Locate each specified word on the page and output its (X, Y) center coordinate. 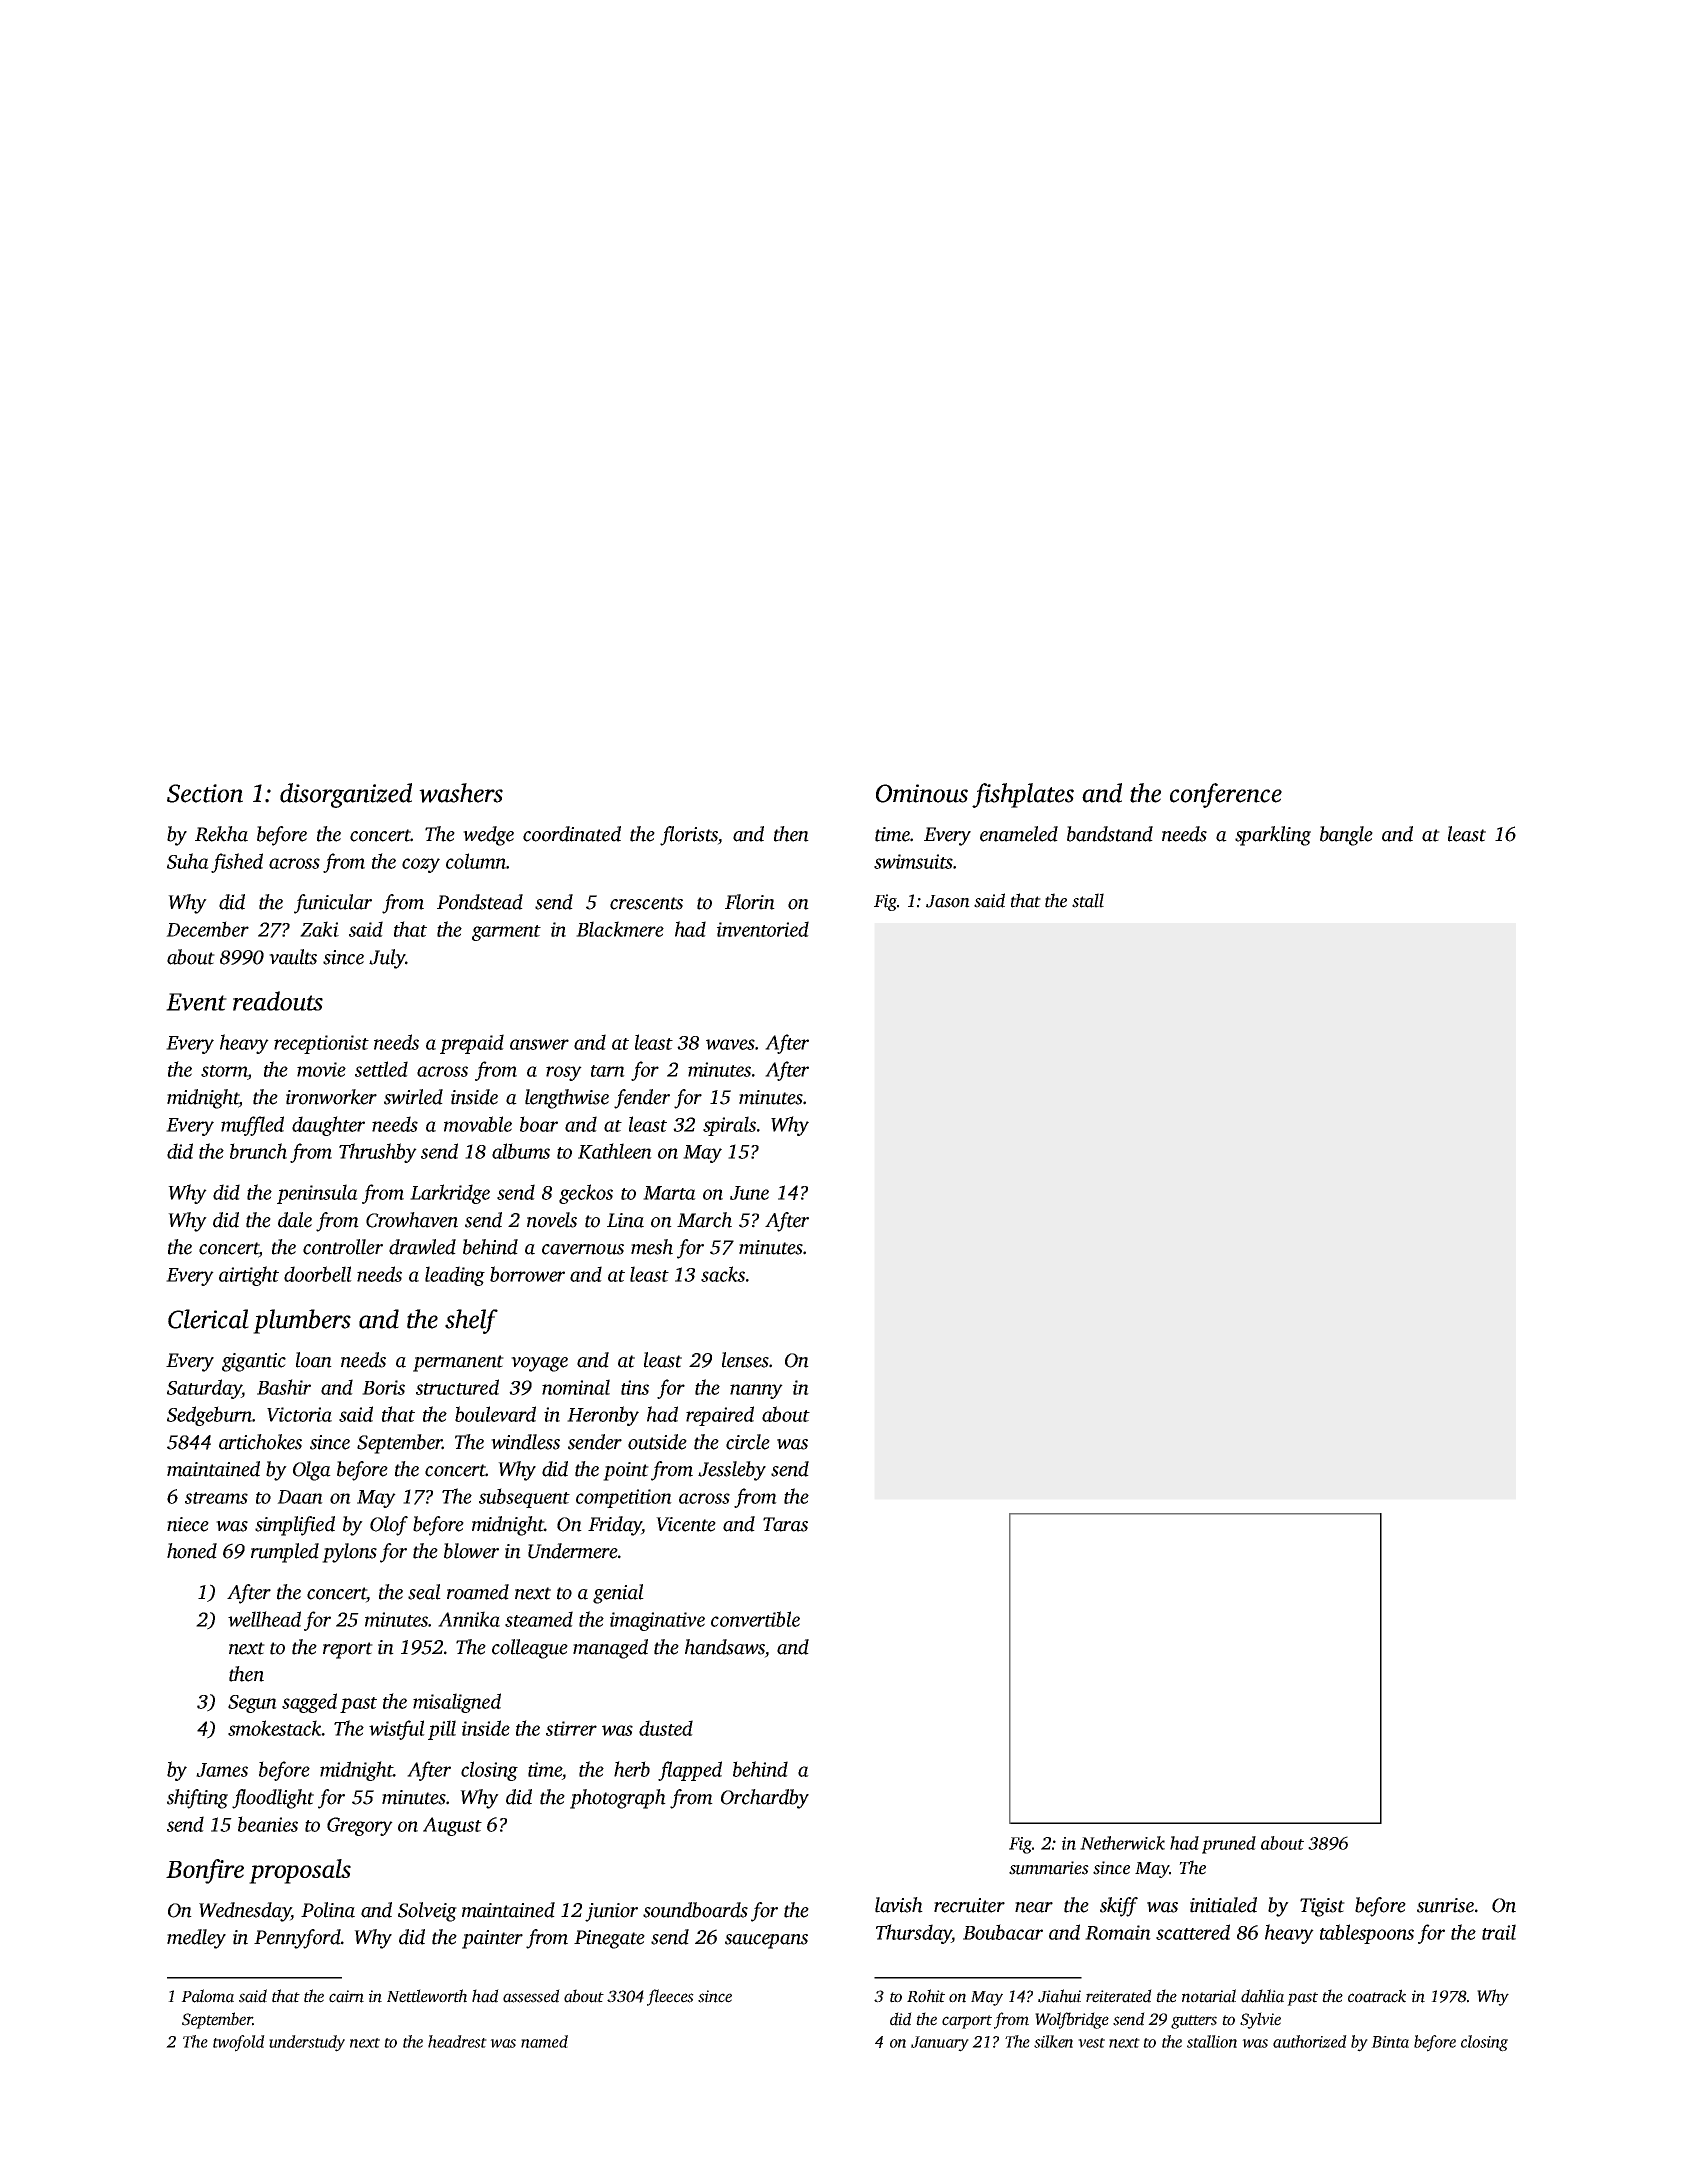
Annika (469, 1619)
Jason (948, 901)
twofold (239, 2043)
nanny (756, 1391)
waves (730, 1044)
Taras (785, 1524)
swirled (413, 1097)
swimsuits (913, 861)
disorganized (346, 795)
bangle (1346, 836)
